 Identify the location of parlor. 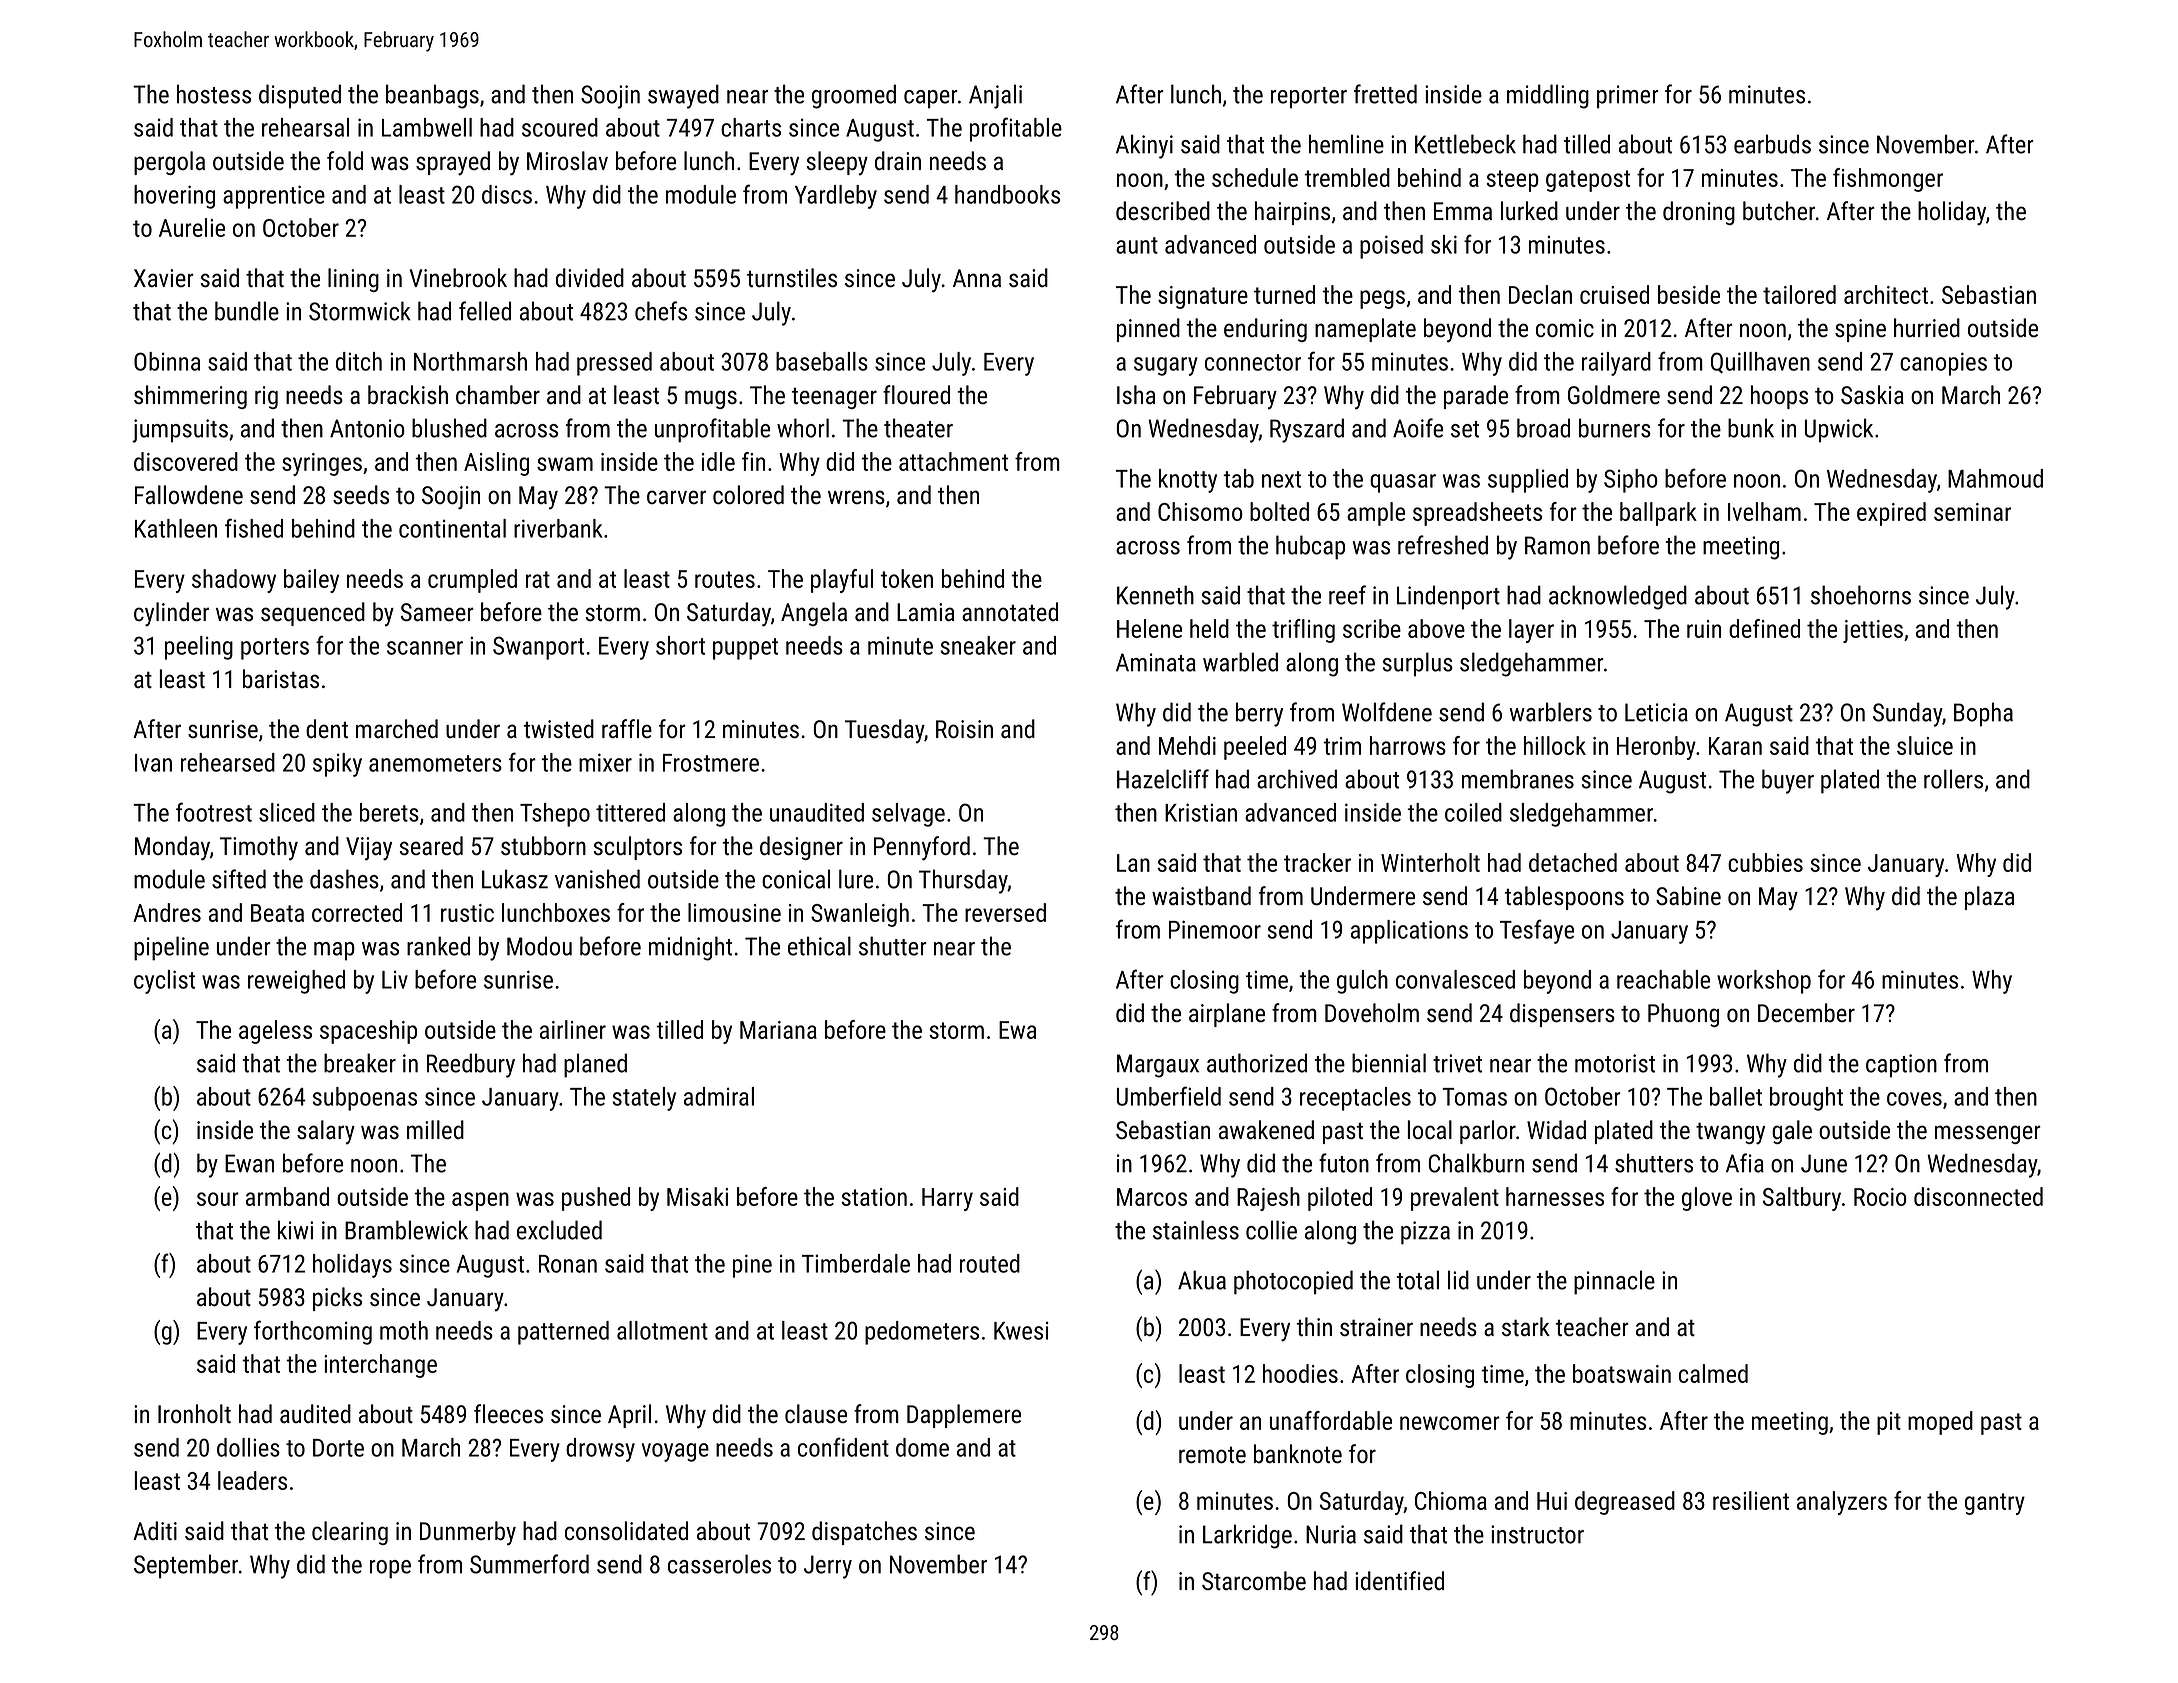
(1488, 1132).
